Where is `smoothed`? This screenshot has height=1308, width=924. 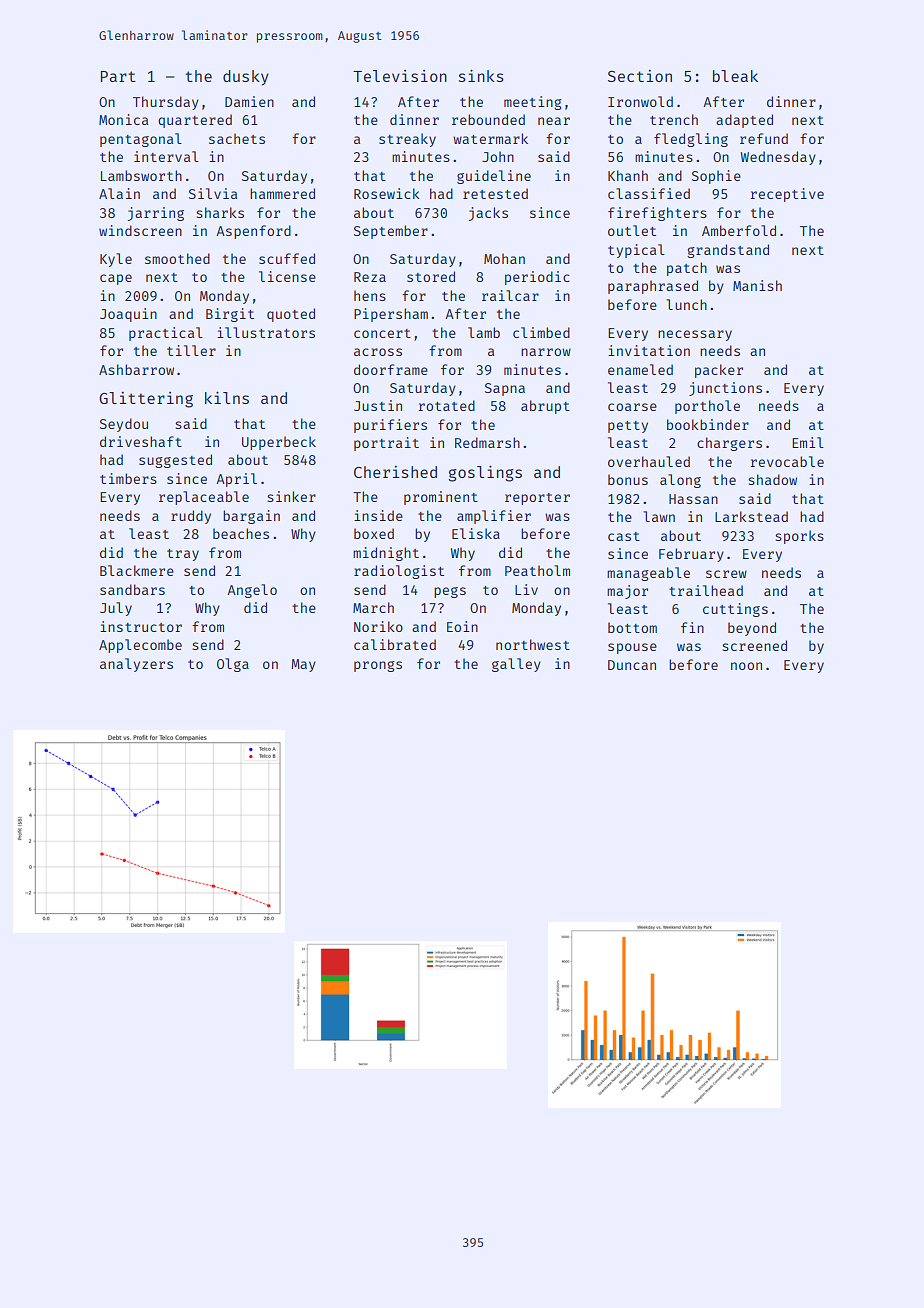 smoothed is located at coordinates (177, 258).
